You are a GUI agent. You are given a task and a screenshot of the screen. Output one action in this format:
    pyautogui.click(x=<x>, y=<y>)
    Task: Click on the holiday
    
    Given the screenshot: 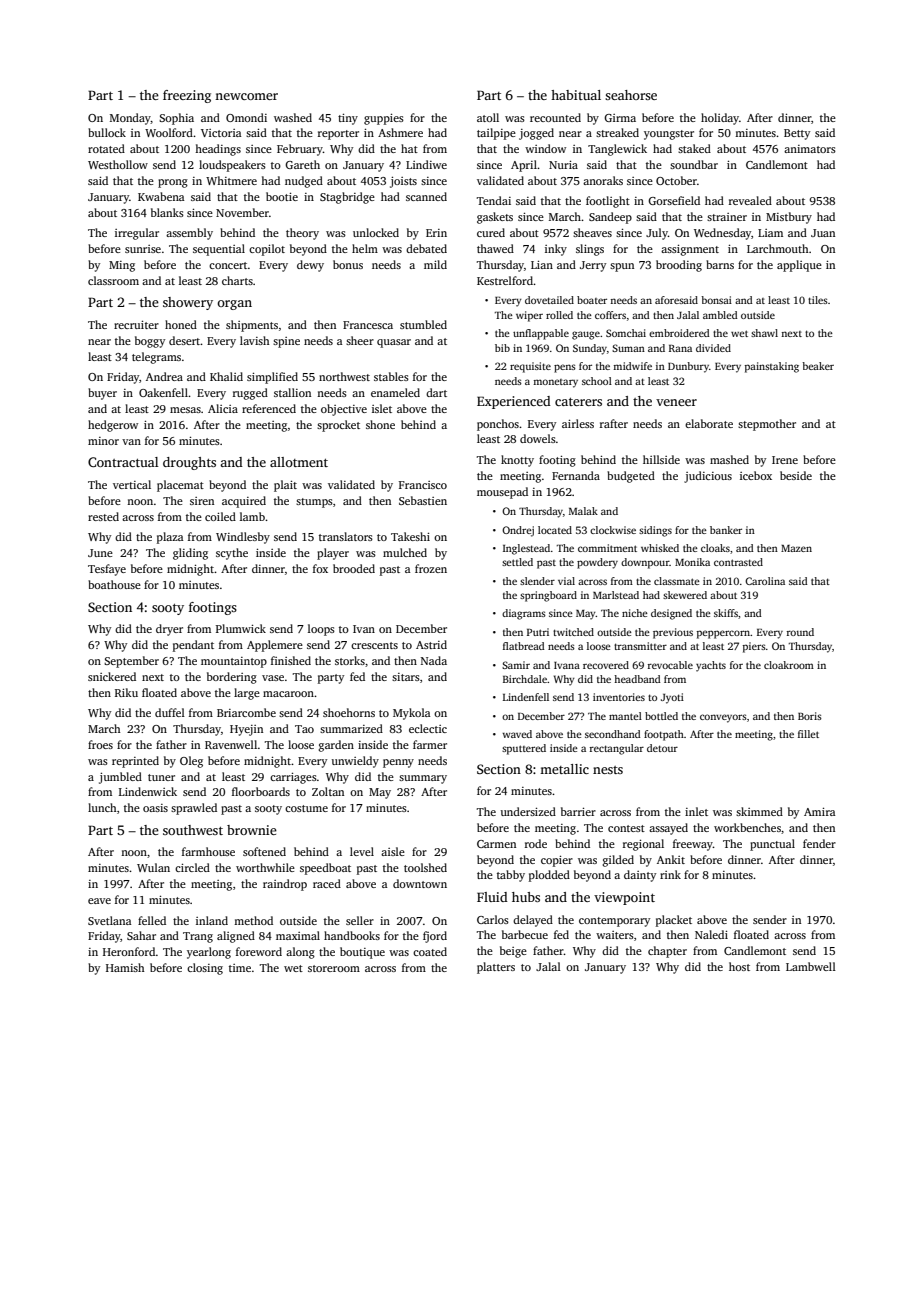 What is the action you would take?
    pyautogui.click(x=720, y=119)
